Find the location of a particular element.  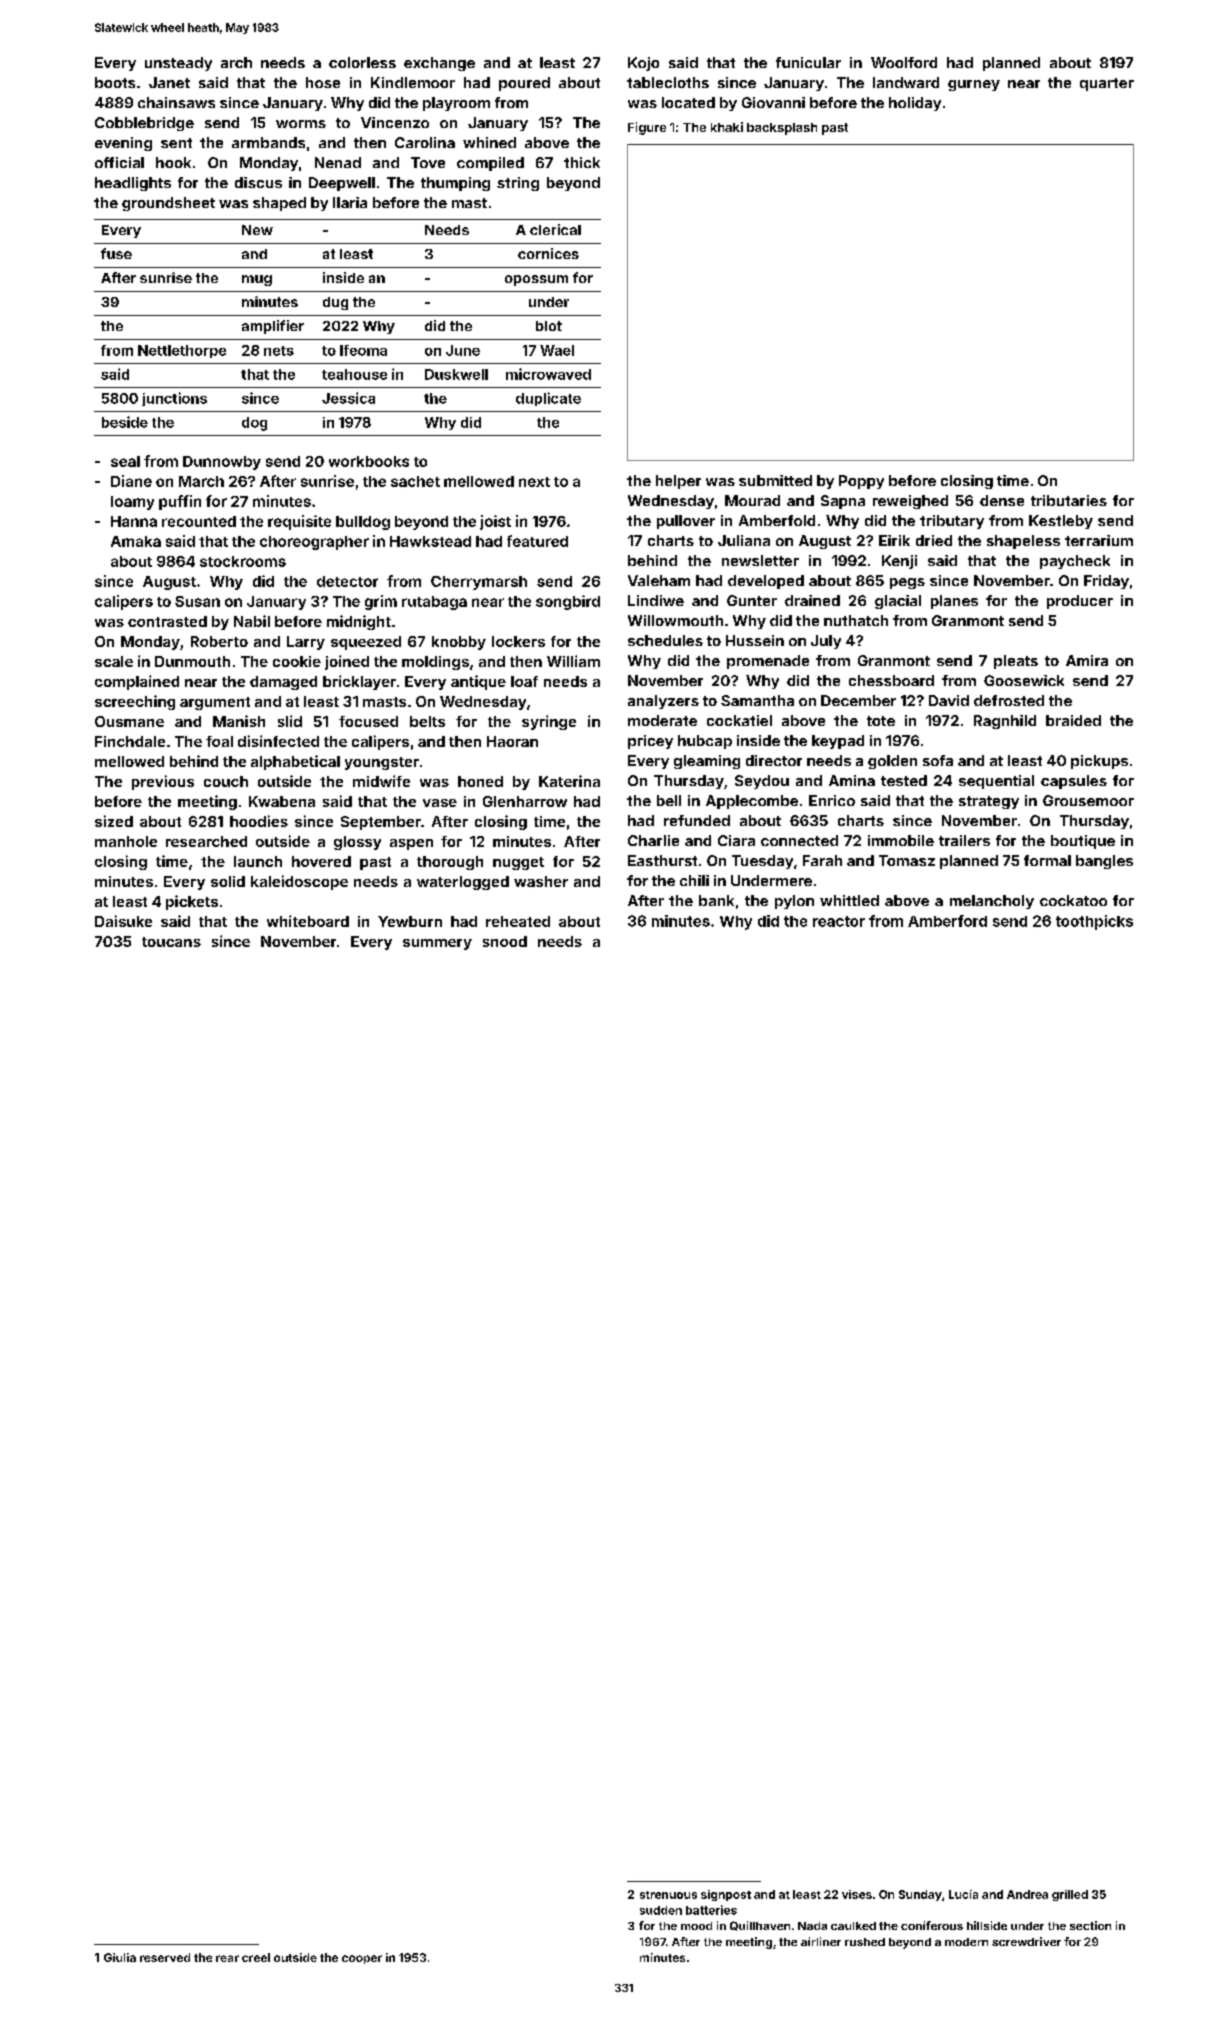

fuse is located at coordinates (116, 253).
